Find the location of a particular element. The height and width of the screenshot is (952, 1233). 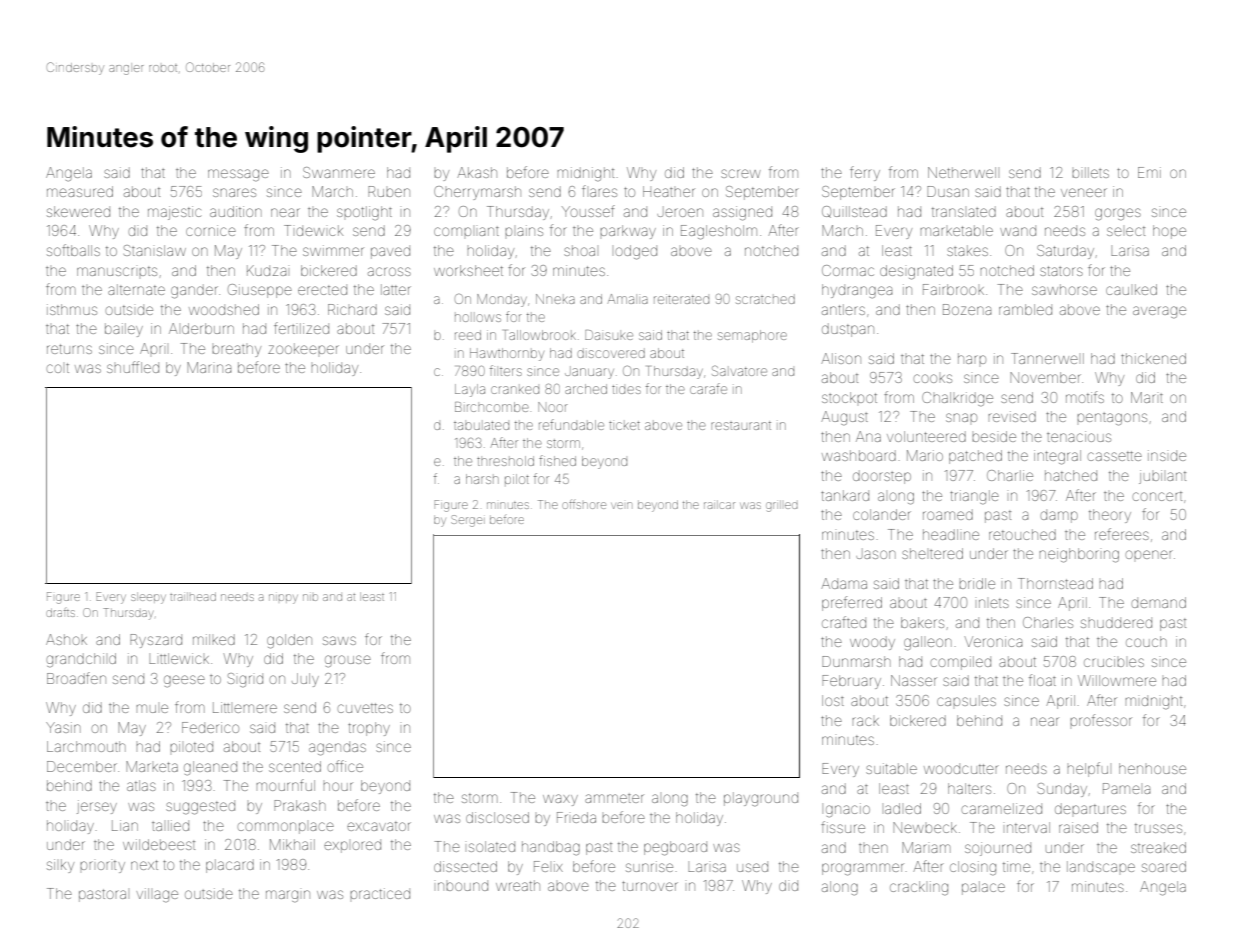

threshold is located at coordinates (505, 461).
